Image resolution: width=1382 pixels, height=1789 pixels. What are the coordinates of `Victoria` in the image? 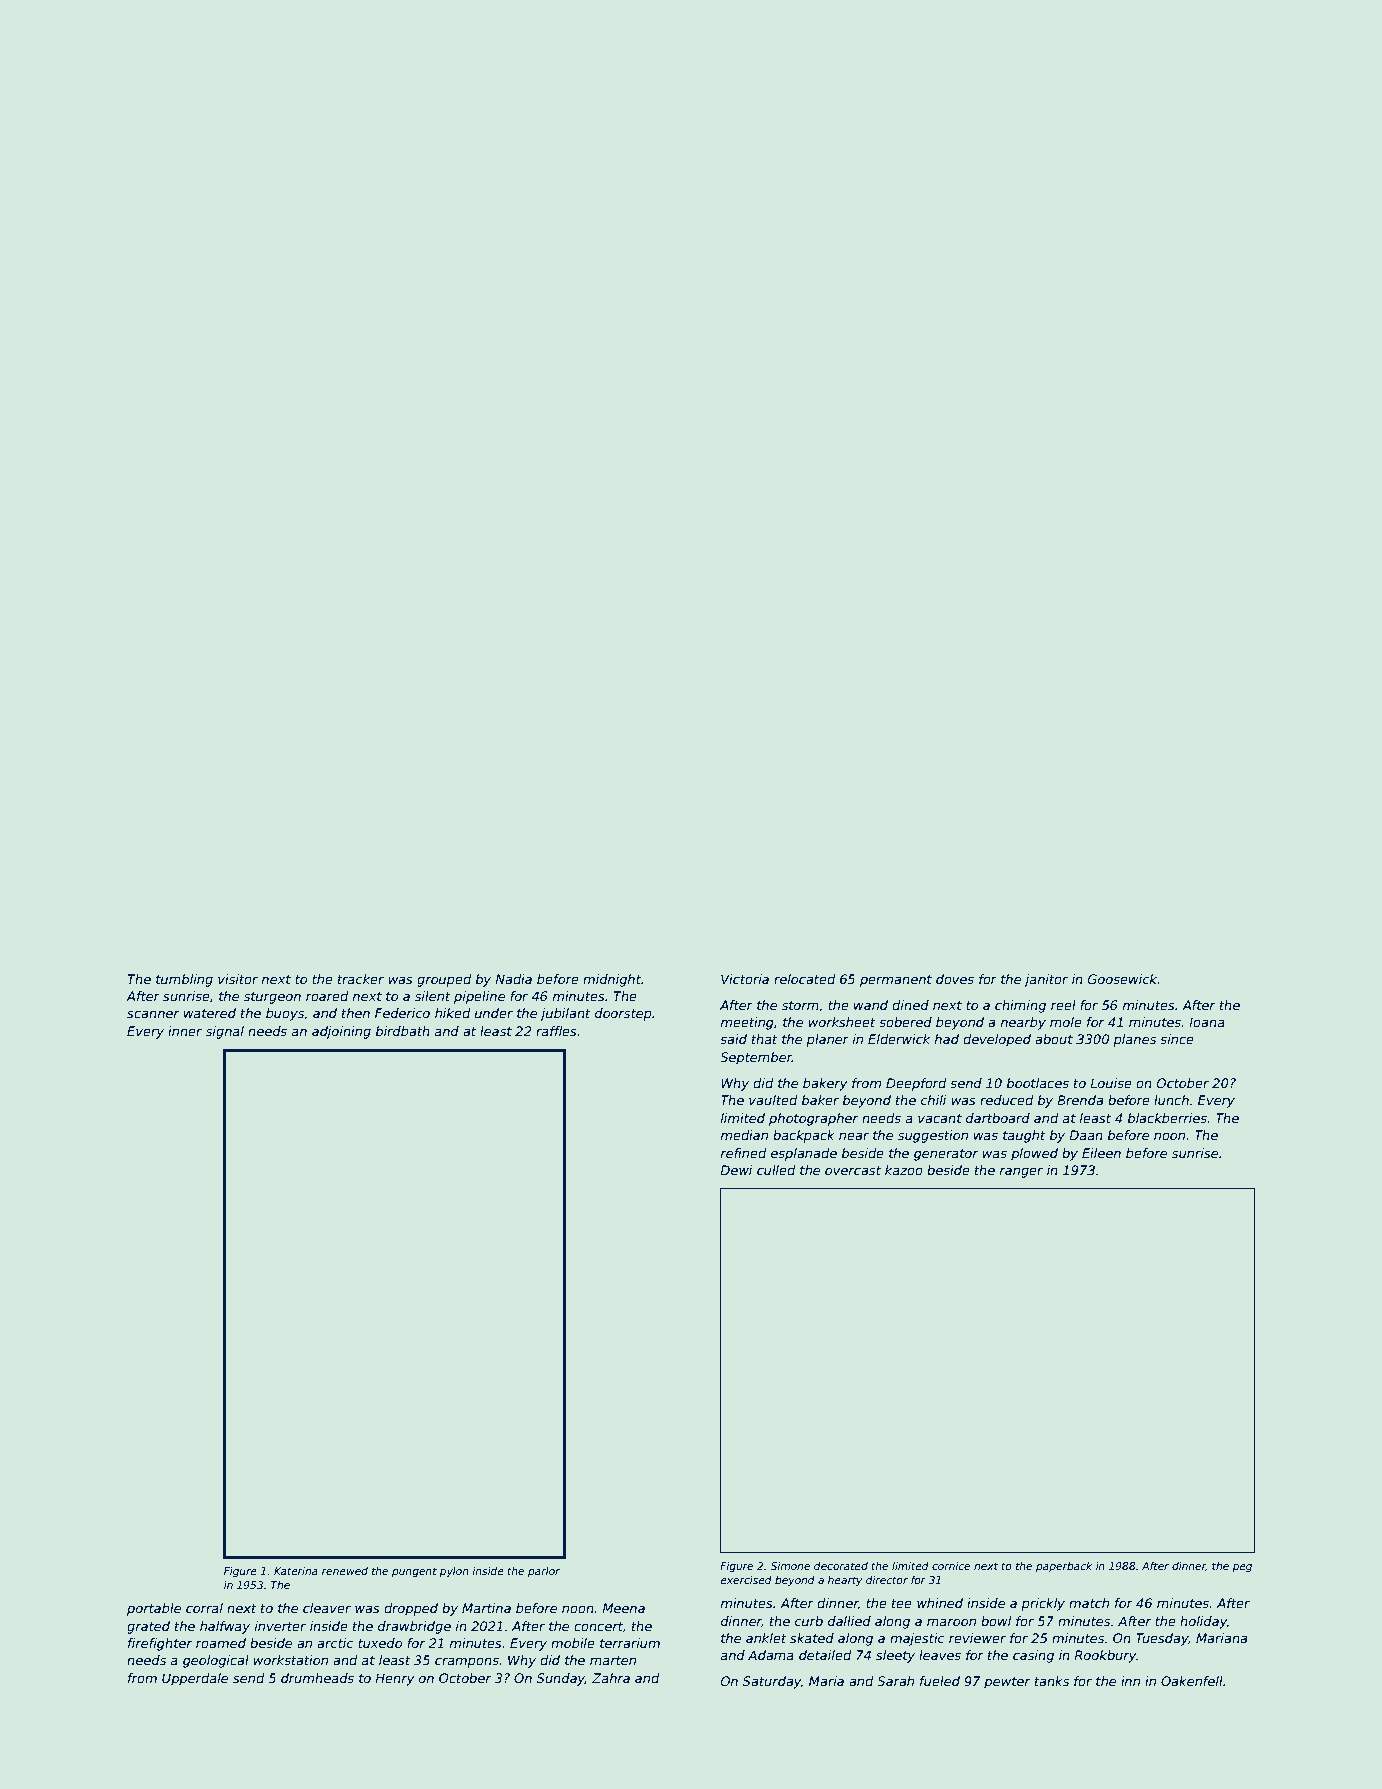 It's located at (745, 979).
